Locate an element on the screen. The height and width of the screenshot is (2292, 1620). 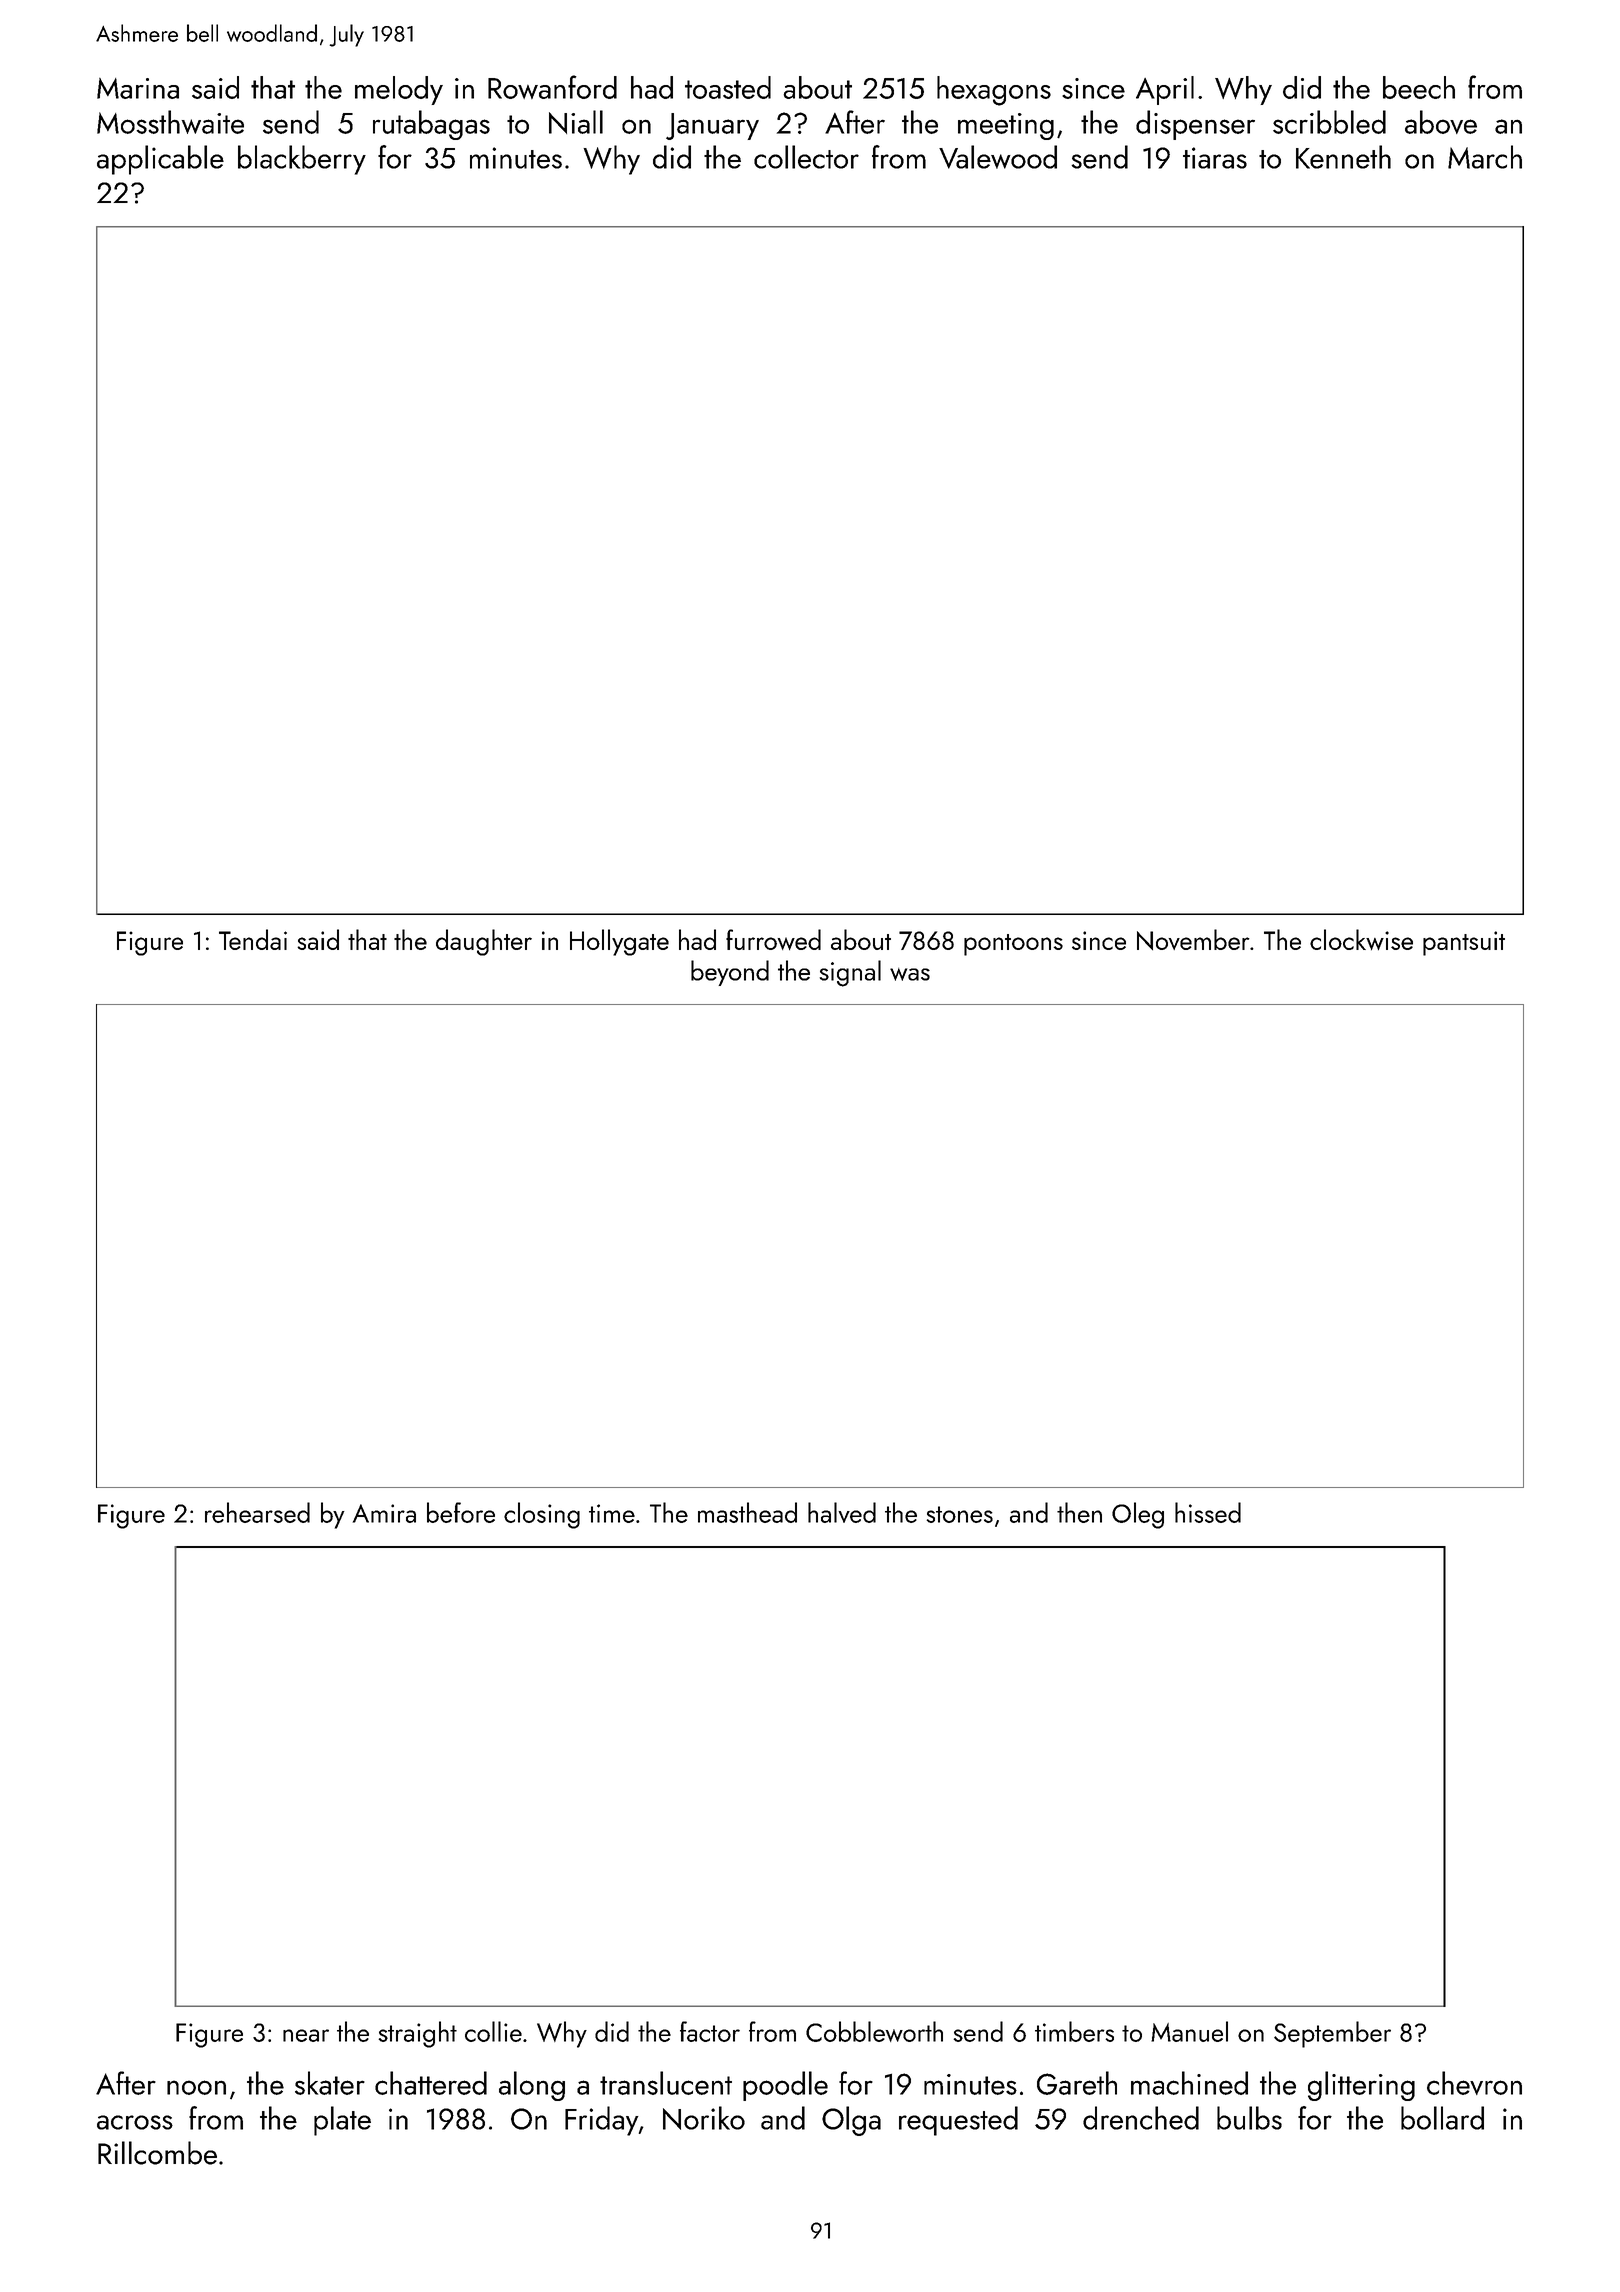
masthead is located at coordinates (747, 1512).
